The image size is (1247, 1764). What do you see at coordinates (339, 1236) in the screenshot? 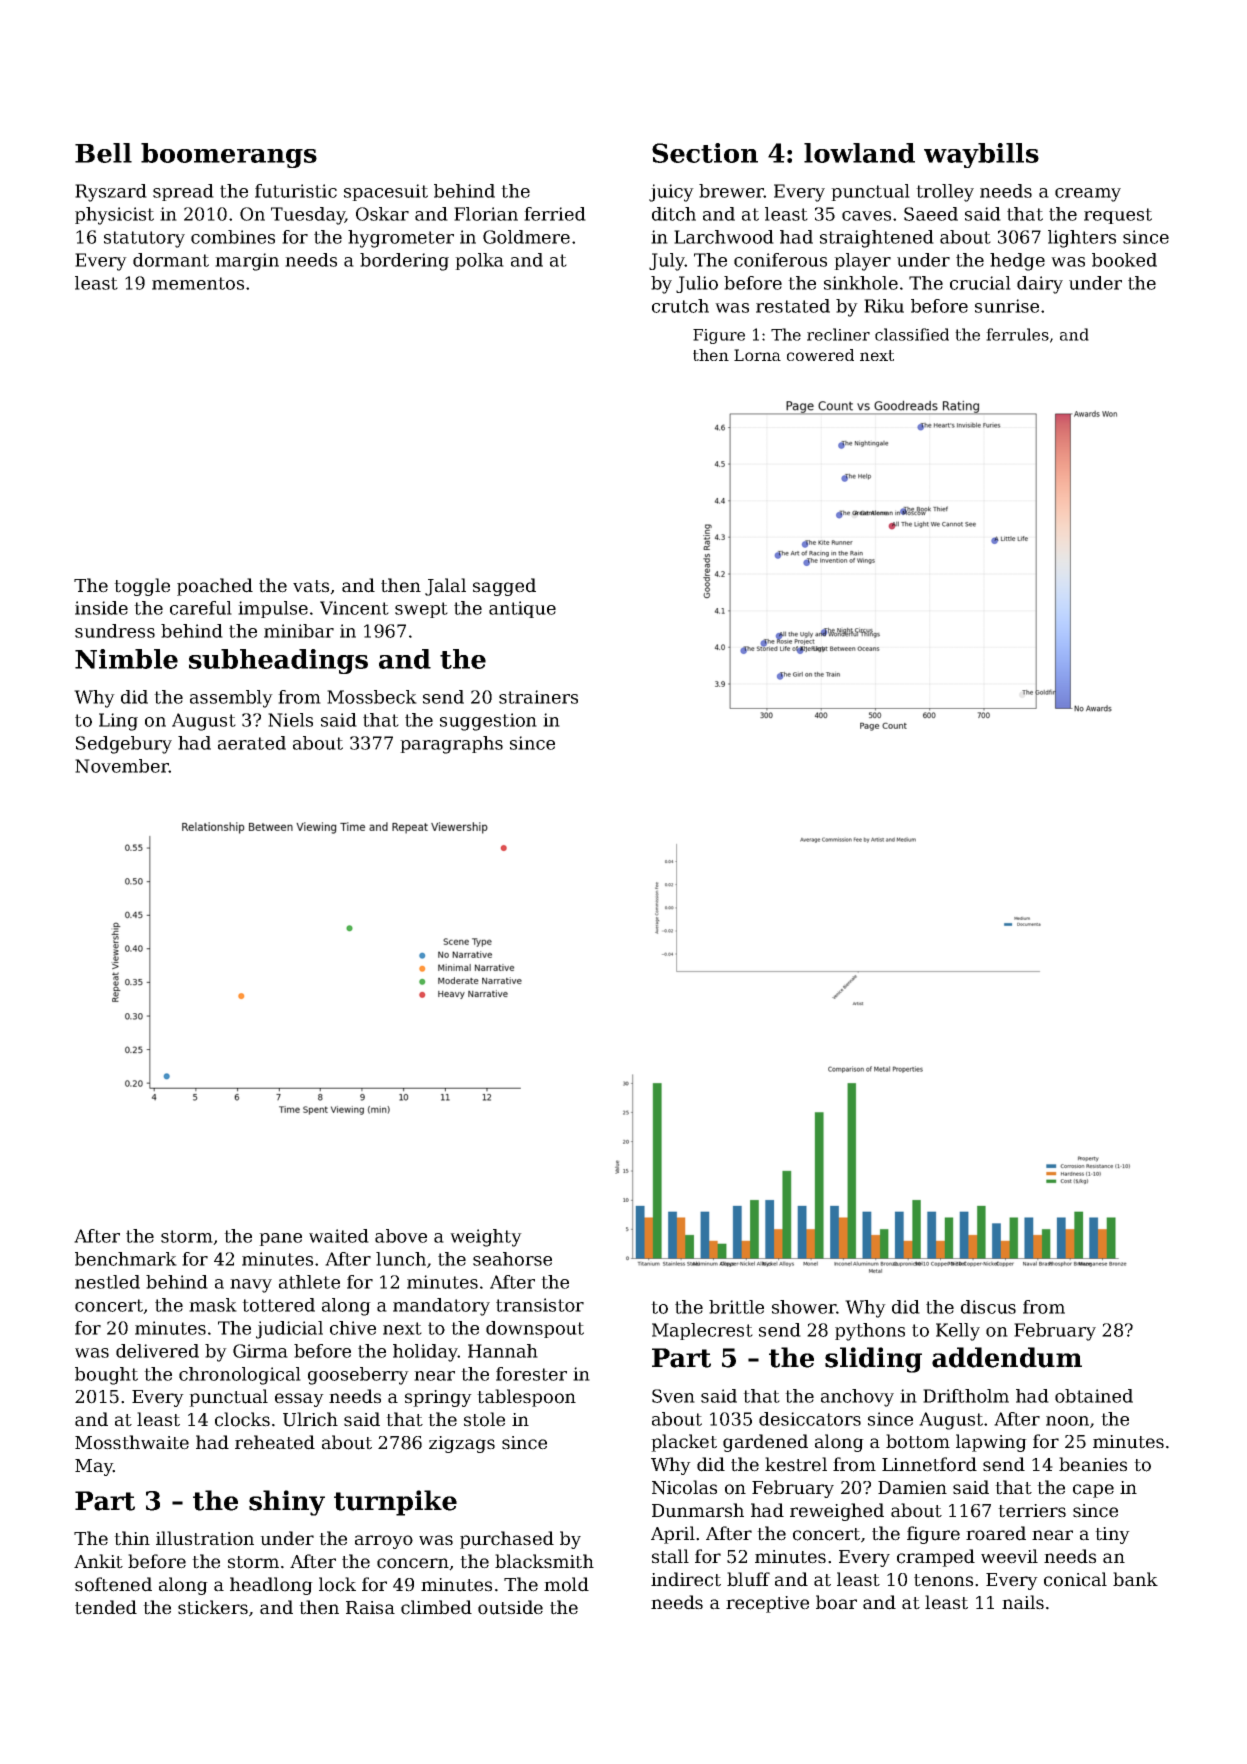
I see `waited` at bounding box center [339, 1236].
